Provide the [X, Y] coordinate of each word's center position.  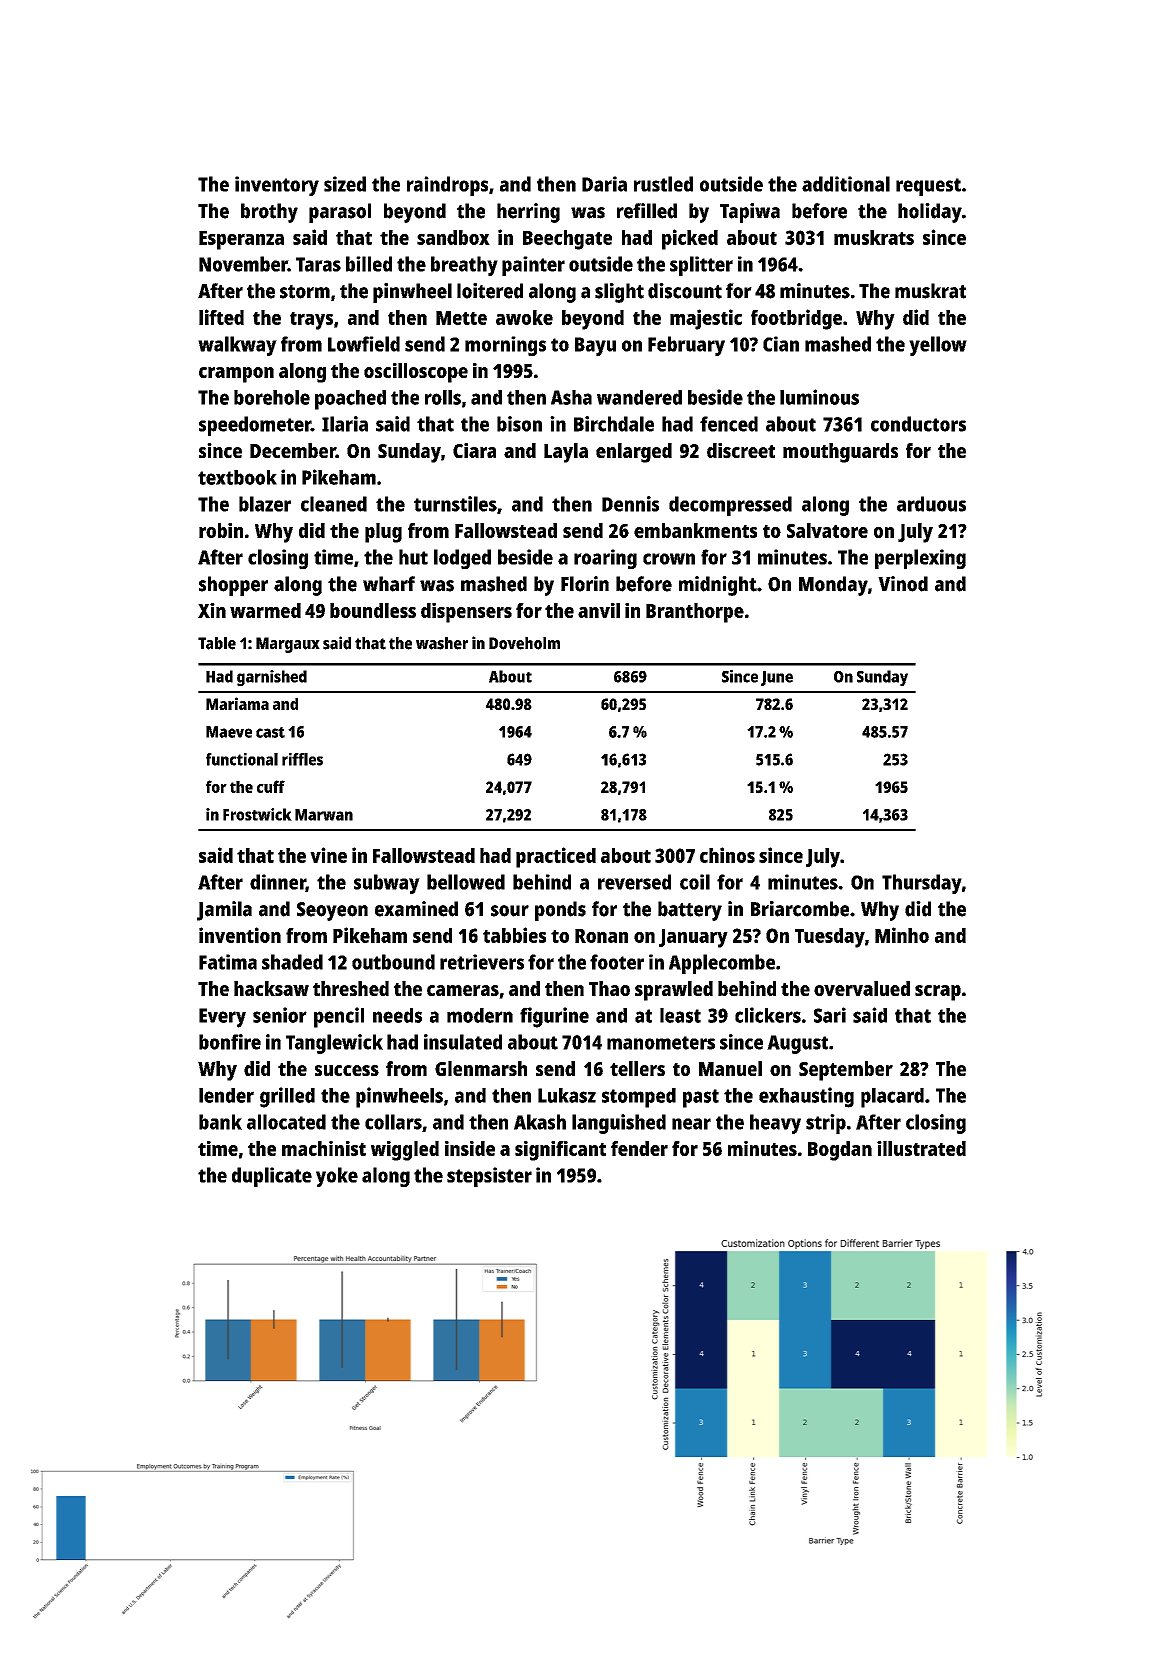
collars [393, 1122]
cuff [271, 786]
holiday [930, 213]
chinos [727, 855]
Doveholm [524, 643]
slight [619, 293]
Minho [902, 935]
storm [305, 292]
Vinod [903, 584]
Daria [604, 184]
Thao [609, 988]
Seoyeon [332, 911]
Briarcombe [800, 909]
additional [846, 184]
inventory [277, 186]
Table [217, 643]
